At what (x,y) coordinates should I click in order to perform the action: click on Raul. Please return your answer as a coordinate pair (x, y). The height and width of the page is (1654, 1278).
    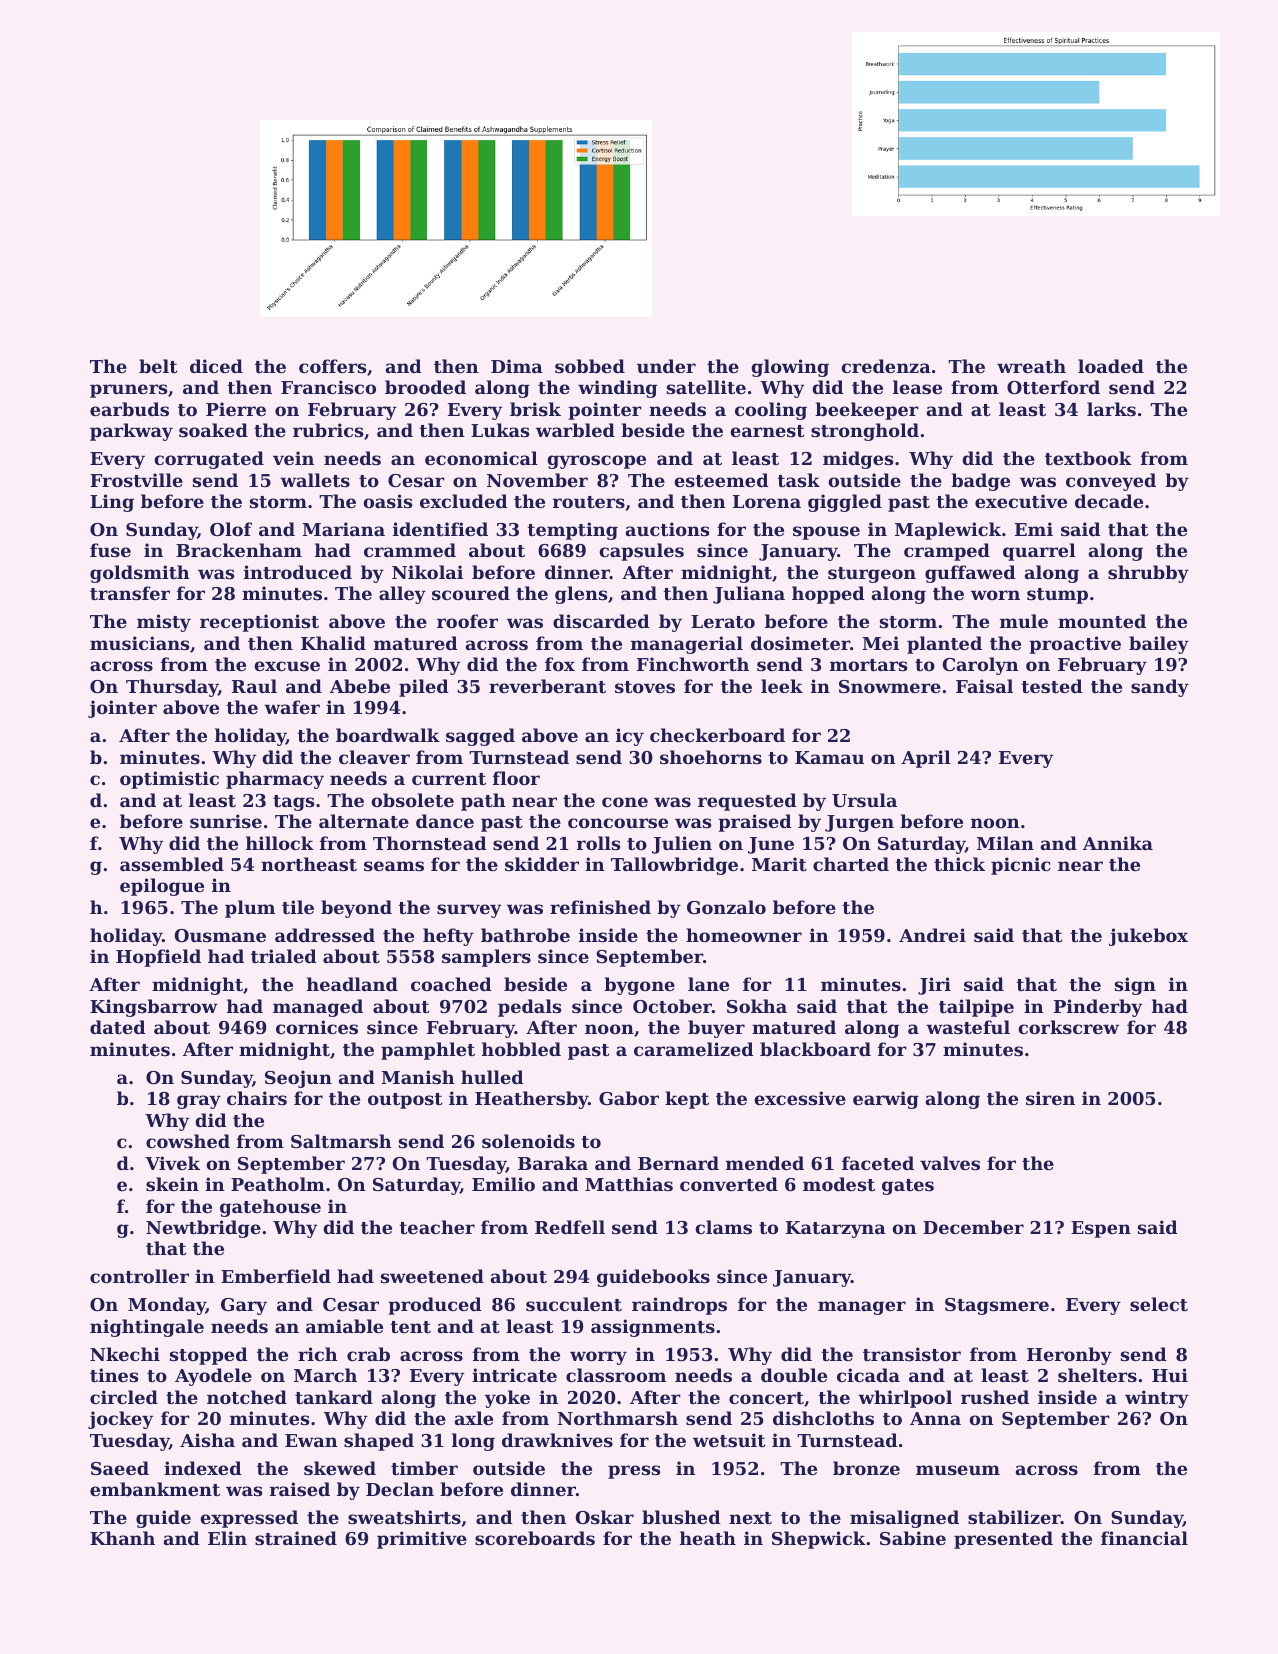
    Looking at the image, I should click on (254, 686).
